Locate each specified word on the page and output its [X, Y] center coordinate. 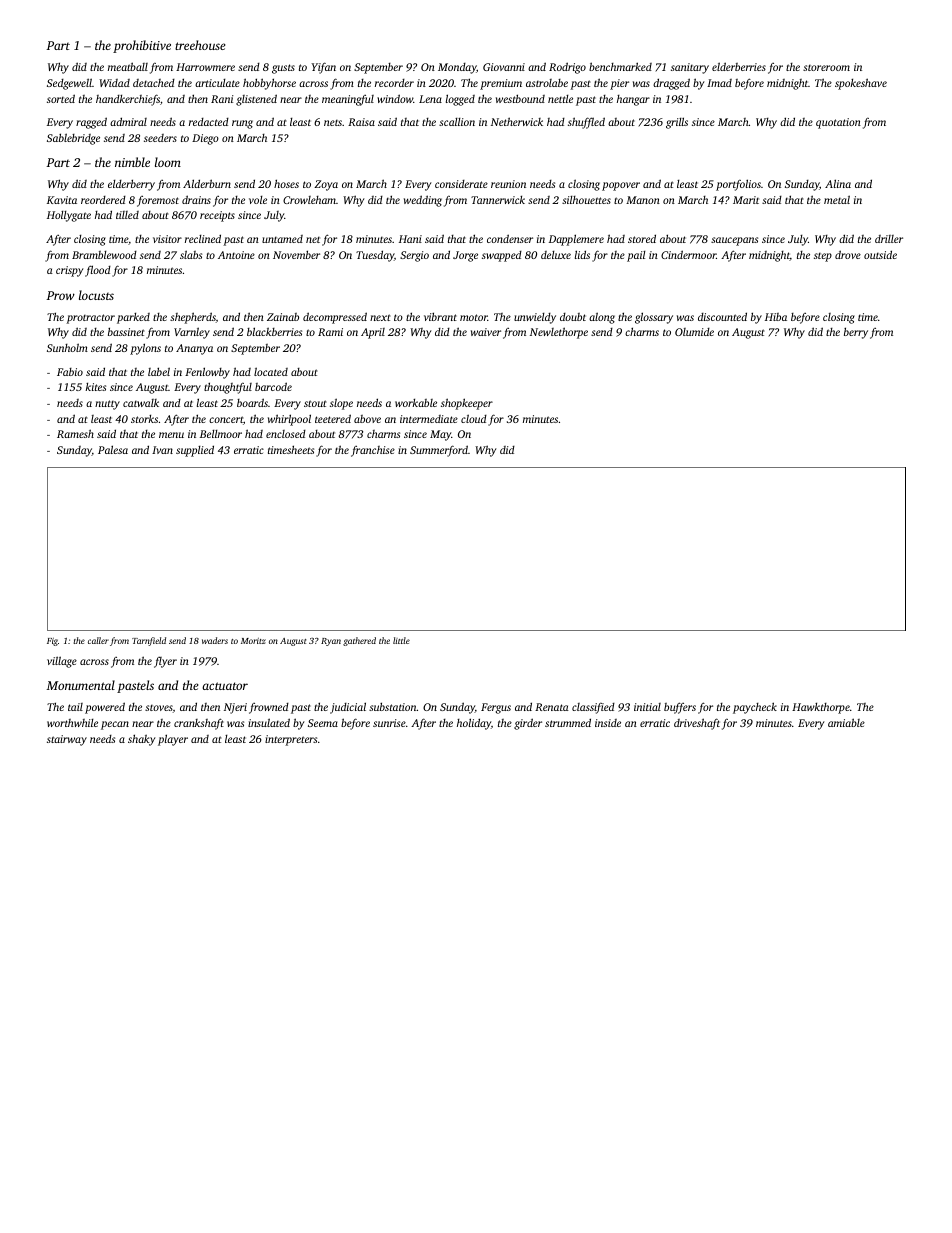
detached [154, 83]
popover [621, 186]
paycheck [755, 708]
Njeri [235, 708]
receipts [217, 216]
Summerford [439, 451]
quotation [838, 123]
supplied [195, 451]
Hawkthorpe [821, 708]
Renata [552, 707]
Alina [838, 183]
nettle [560, 99]
